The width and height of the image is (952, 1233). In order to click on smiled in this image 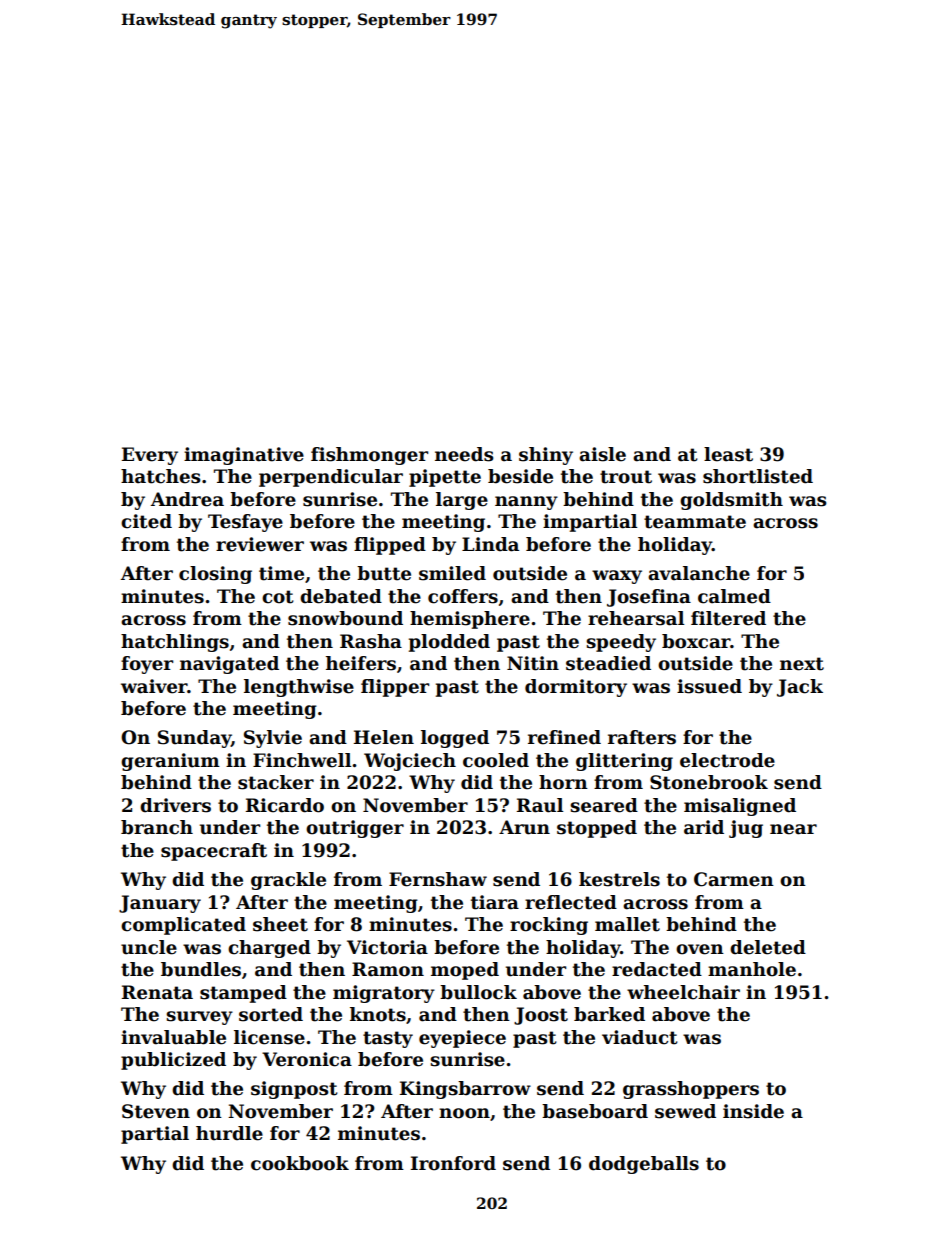, I will do `click(452, 573)`.
